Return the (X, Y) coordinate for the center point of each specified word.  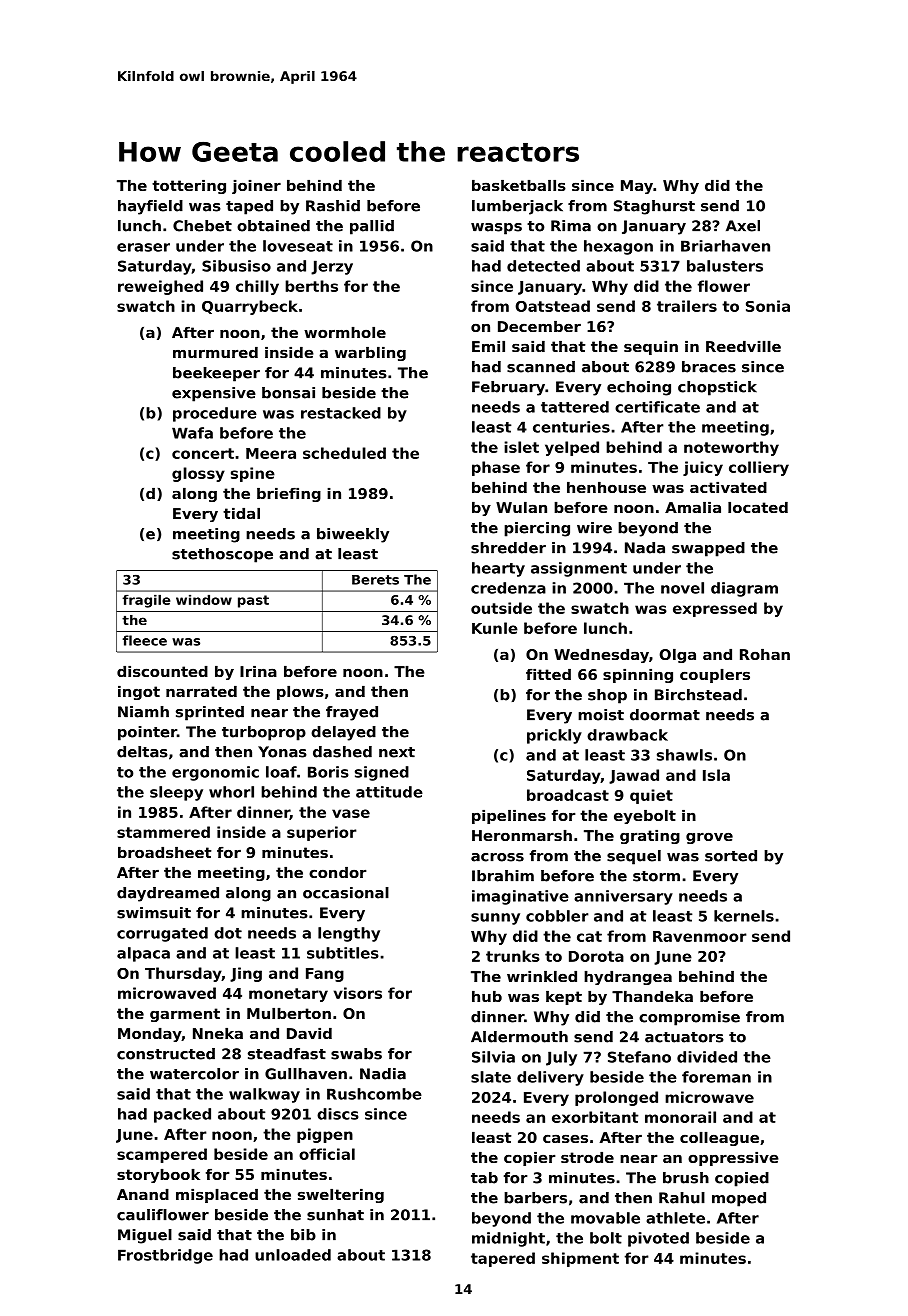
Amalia (693, 507)
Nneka (218, 1033)
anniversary (623, 897)
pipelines (509, 817)
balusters (725, 266)
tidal (241, 513)
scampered (162, 1155)
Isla (716, 775)
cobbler (557, 916)
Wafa (192, 433)
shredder (508, 548)
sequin (651, 348)
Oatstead (553, 306)
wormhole (345, 332)
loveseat (298, 246)
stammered (163, 832)
